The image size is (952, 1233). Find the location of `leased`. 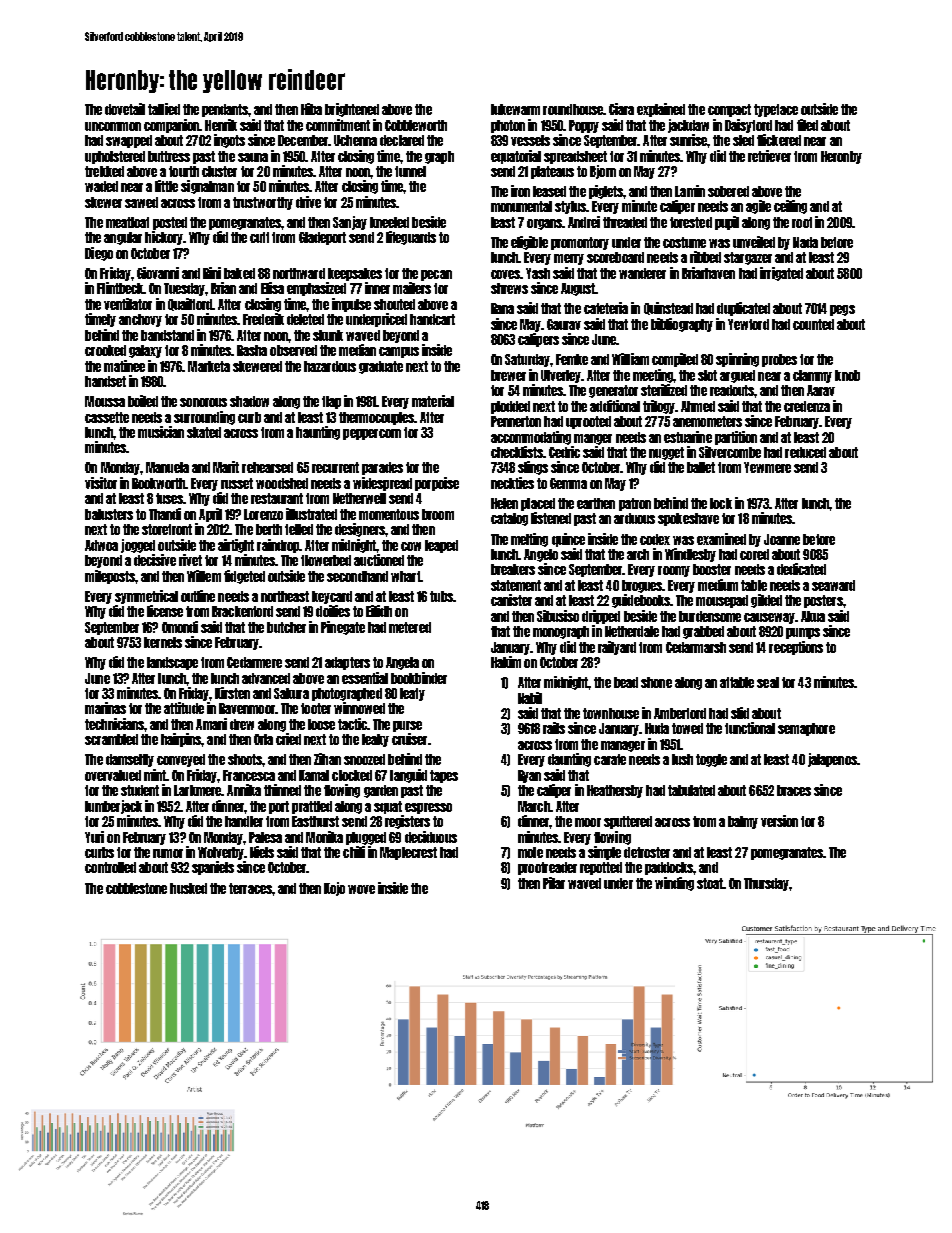

leased is located at coordinates (549, 191).
